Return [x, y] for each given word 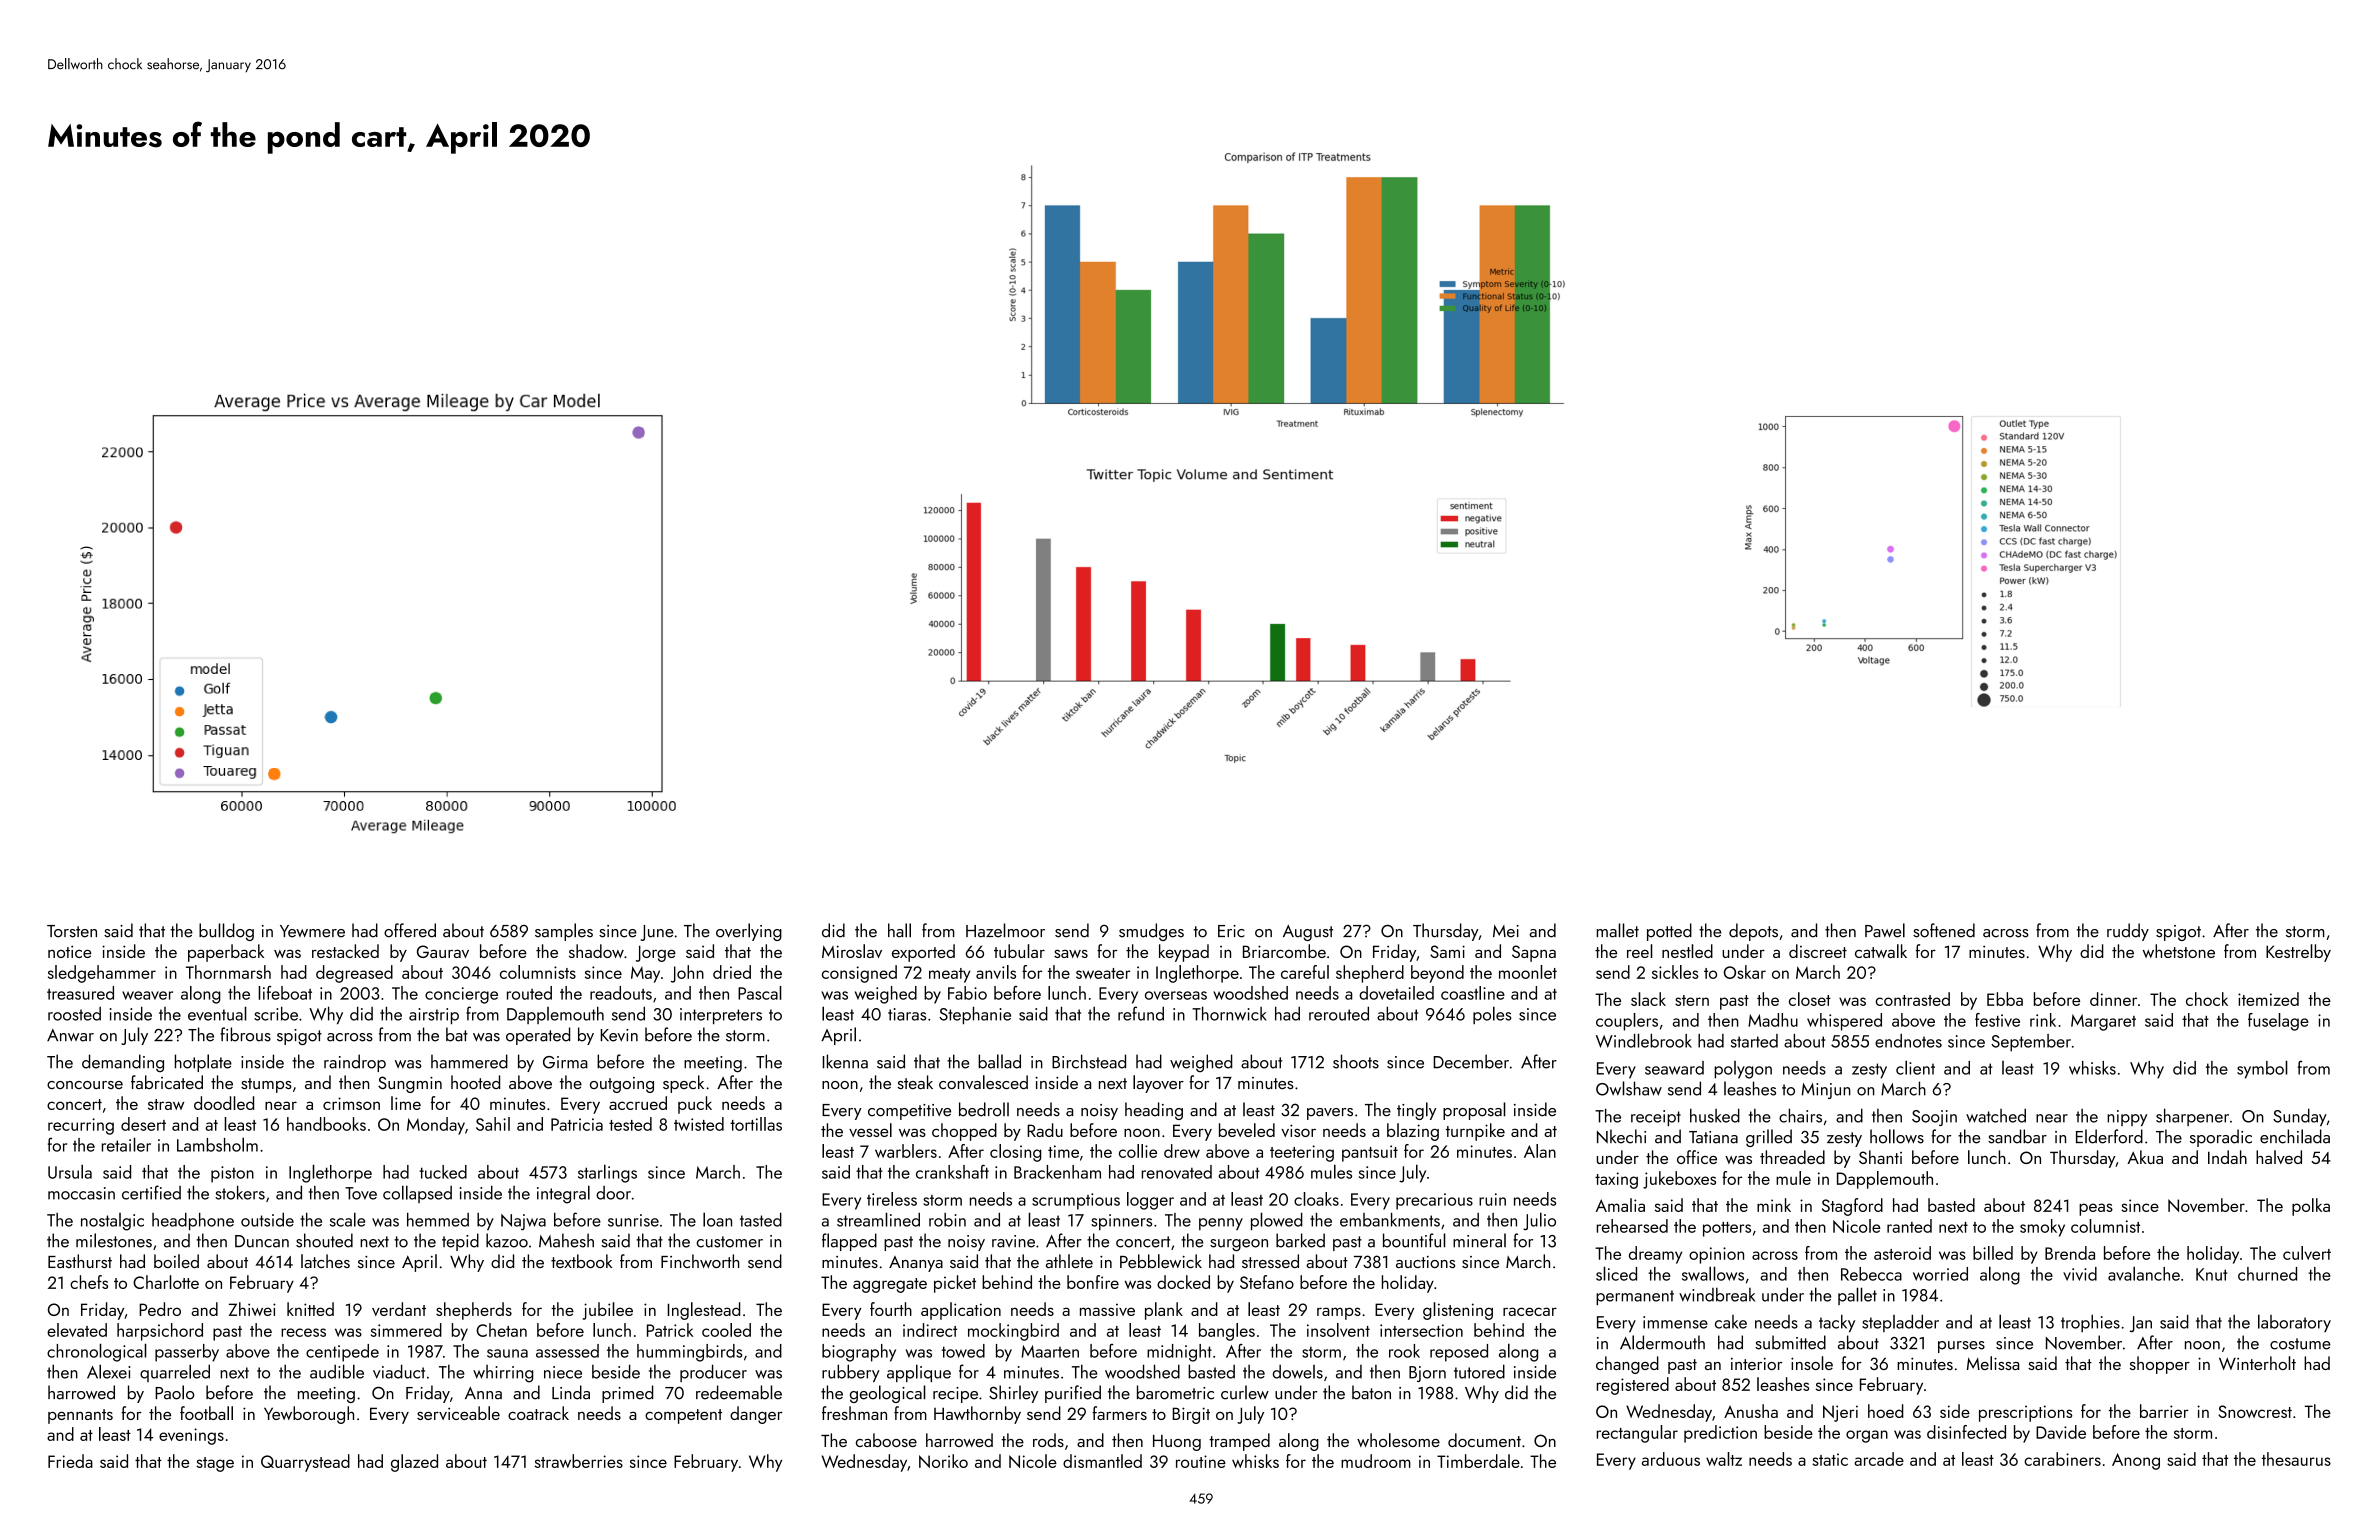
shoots [1356, 1061]
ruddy [2128, 932]
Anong [2136, 1461]
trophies [2090, 1323]
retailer [126, 1144]
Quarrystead [305, 1463]
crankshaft [952, 1172]
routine [1201, 1461]
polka [2311, 1207]
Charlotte [166, 1282]
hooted [475, 1082]
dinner [2113, 999]
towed [963, 1351]
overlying [749, 932]
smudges [1151, 932]
